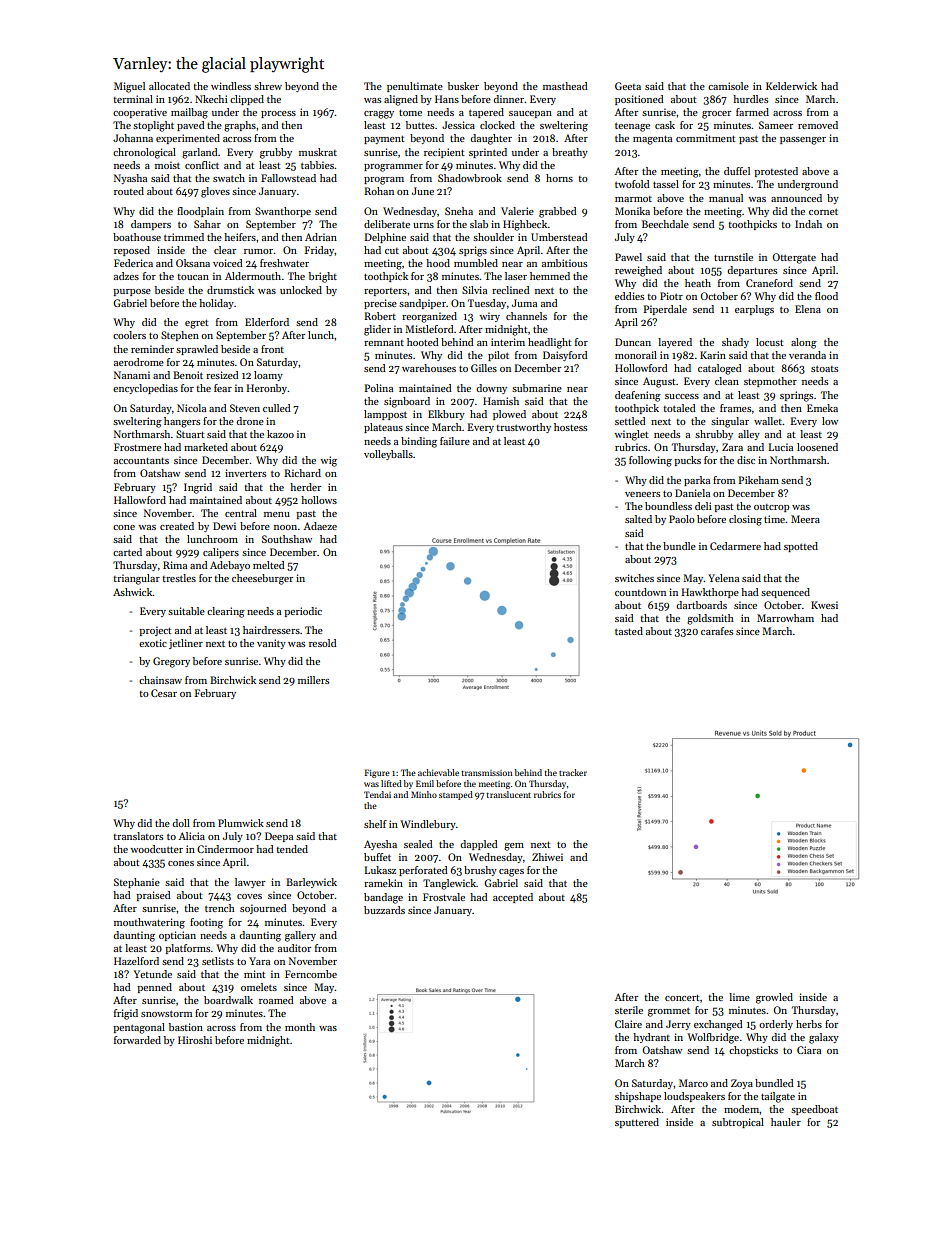 This screenshot has width=952, height=1233. What do you see at coordinates (428, 825) in the screenshot?
I see `Windlebury` at bounding box center [428, 825].
